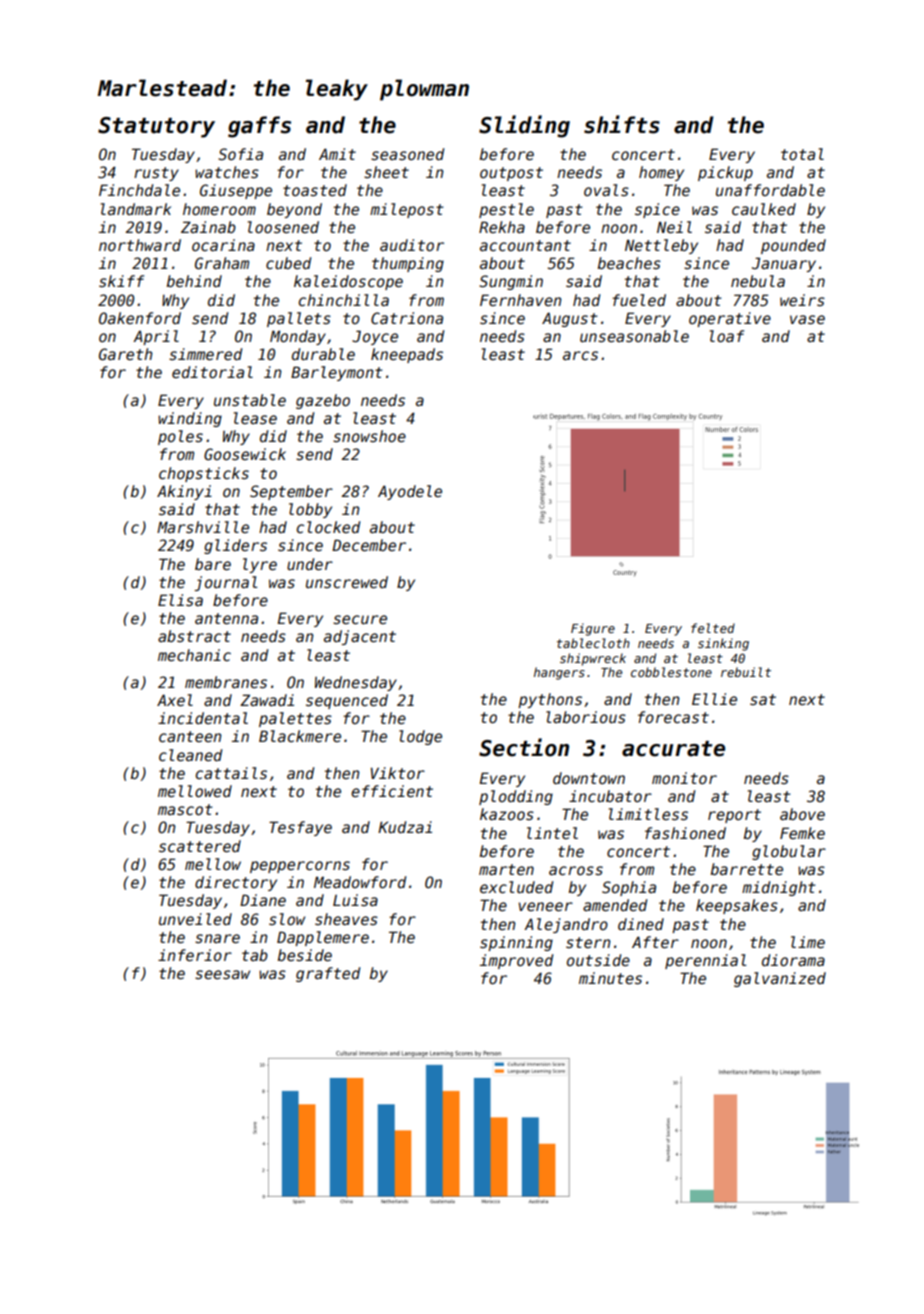 The height and width of the screenshot is (1314, 924). Describe the element at coordinates (195, 919) in the screenshot. I see `unveiled` at that location.
